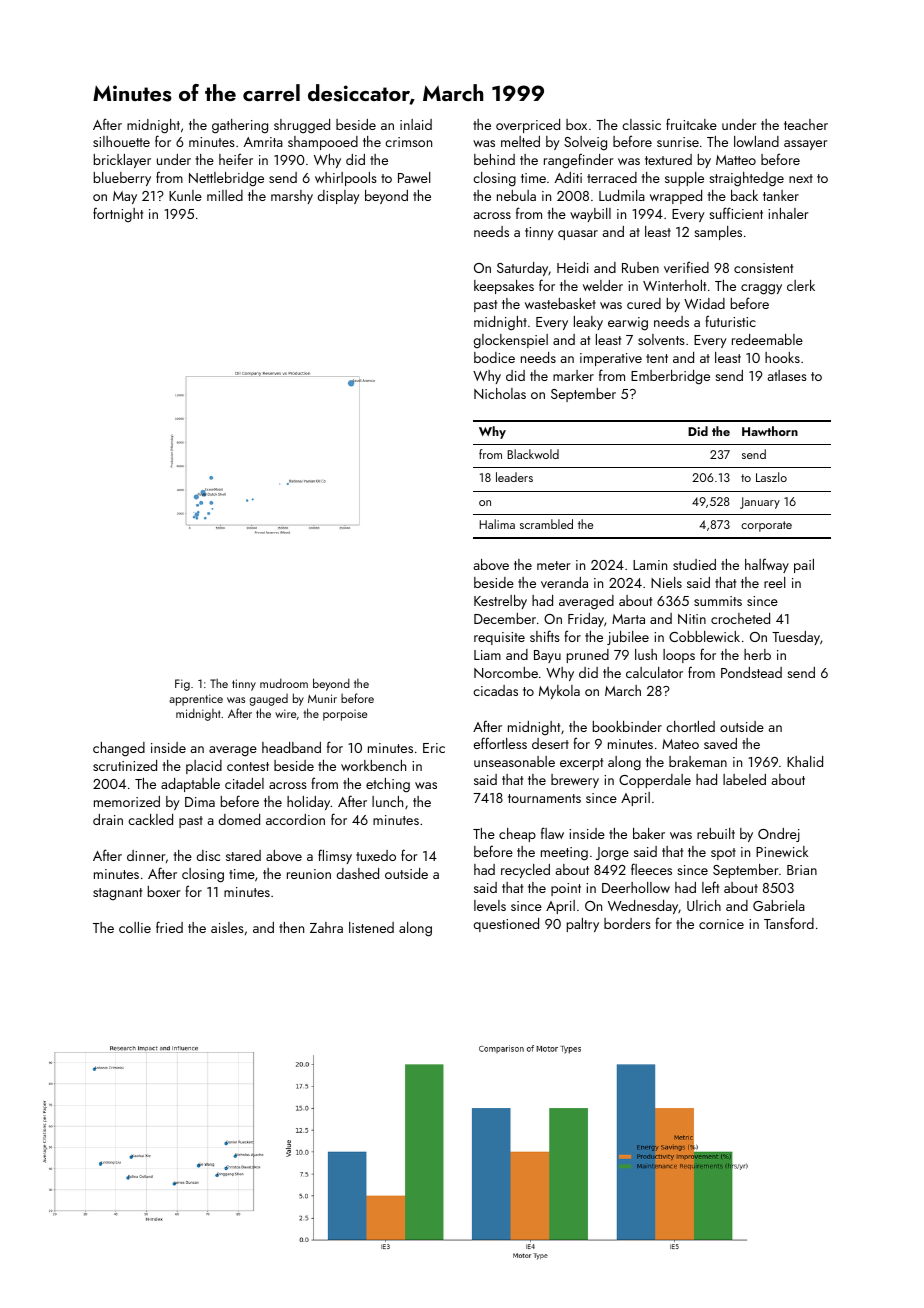  Describe the element at coordinates (494, 357) in the screenshot. I see `bodice` at that location.
